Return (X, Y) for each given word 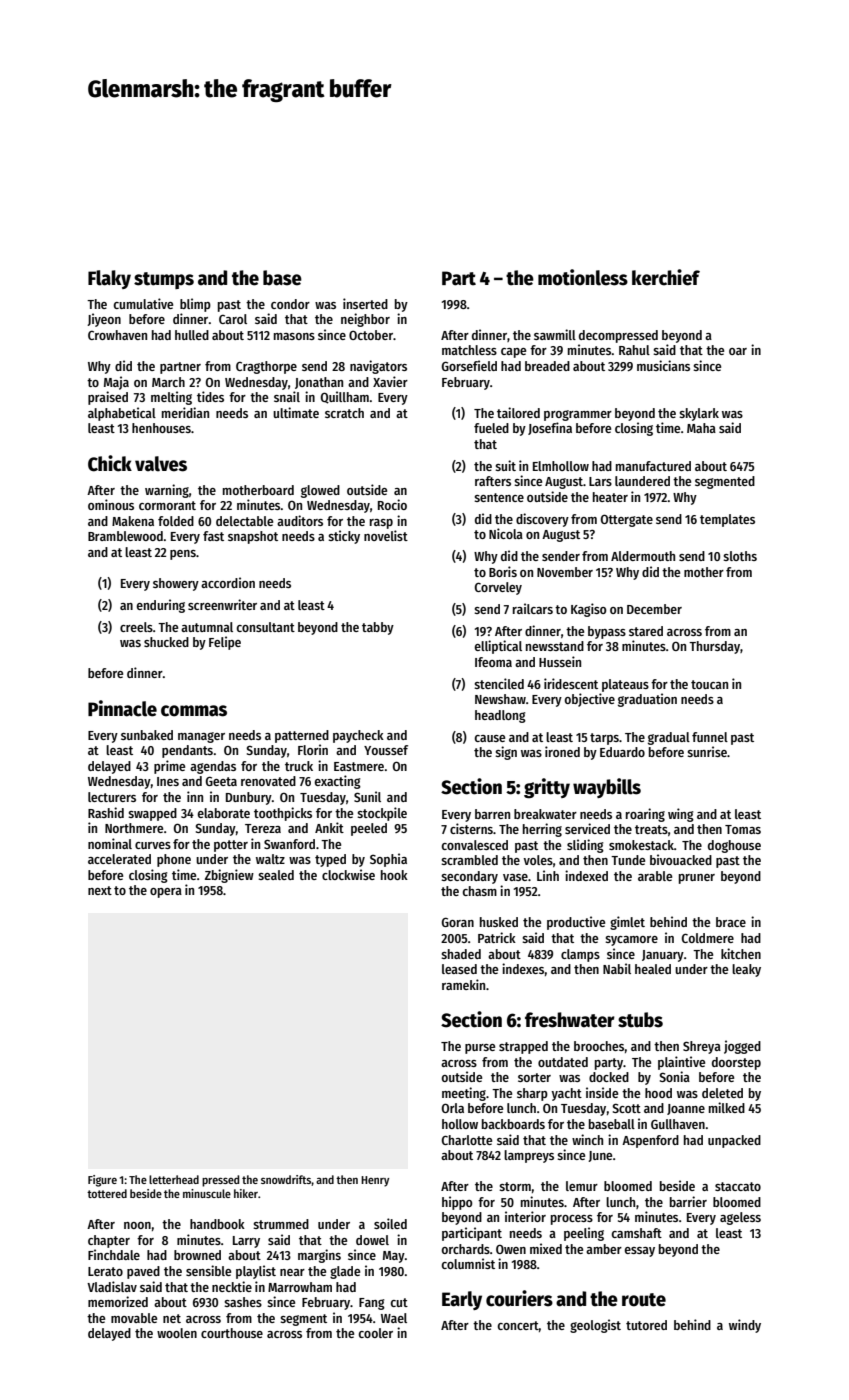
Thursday (714, 647)
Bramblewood (125, 536)
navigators (378, 367)
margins (319, 1256)
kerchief (666, 277)
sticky (344, 537)
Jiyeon (104, 320)
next (100, 890)
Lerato (105, 1271)
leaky (746, 970)
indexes (523, 968)
